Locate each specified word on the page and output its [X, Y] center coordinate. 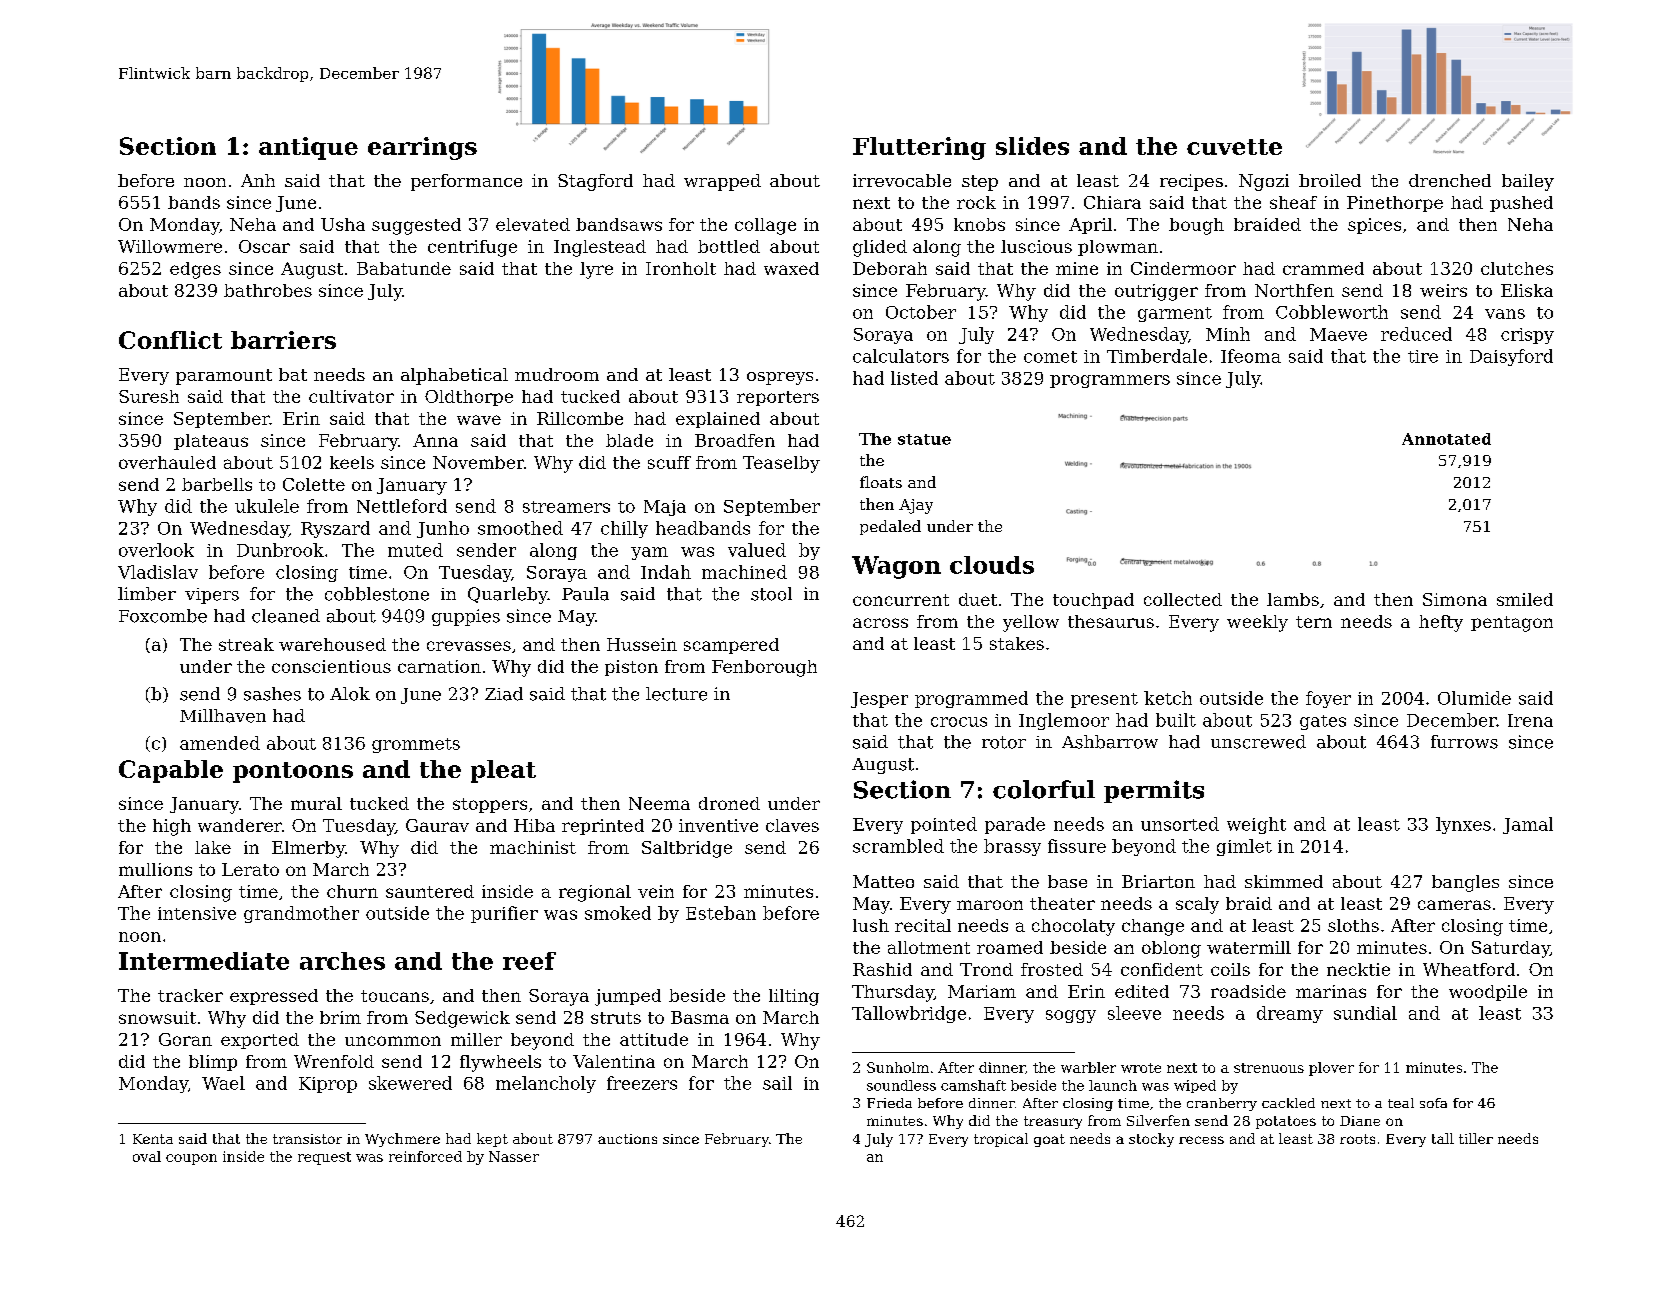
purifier [504, 914]
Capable [171, 771]
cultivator [351, 396]
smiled [1525, 599]
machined [744, 572]
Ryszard [335, 529]
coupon [191, 1159]
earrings [422, 148]
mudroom [557, 374]
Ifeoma [1251, 356]
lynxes [1463, 825]
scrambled [898, 846]
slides [1032, 146]
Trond [986, 969]
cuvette [1234, 147]
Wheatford [1469, 969]
